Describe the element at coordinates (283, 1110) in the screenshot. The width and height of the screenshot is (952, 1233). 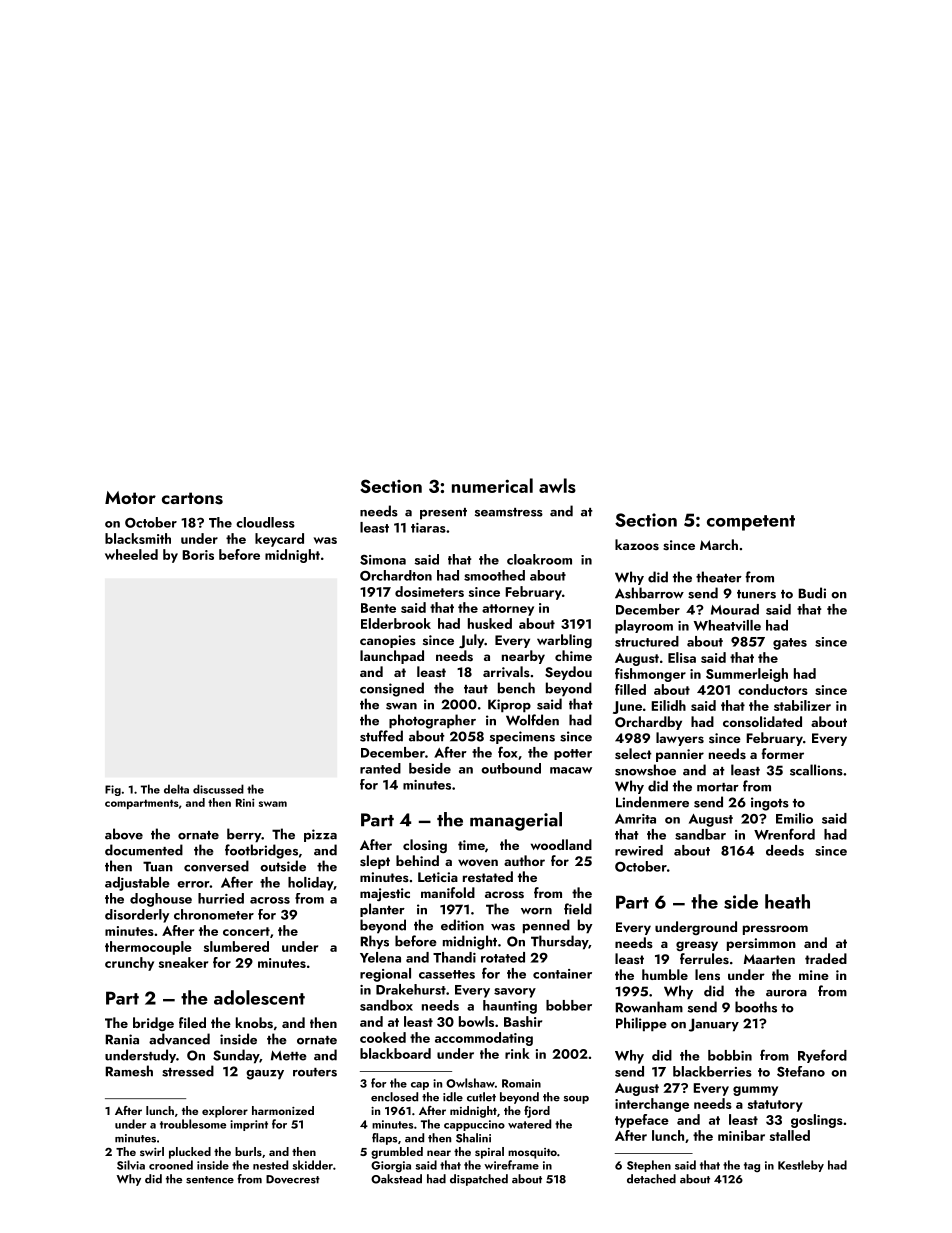
I see `harmonized` at that location.
